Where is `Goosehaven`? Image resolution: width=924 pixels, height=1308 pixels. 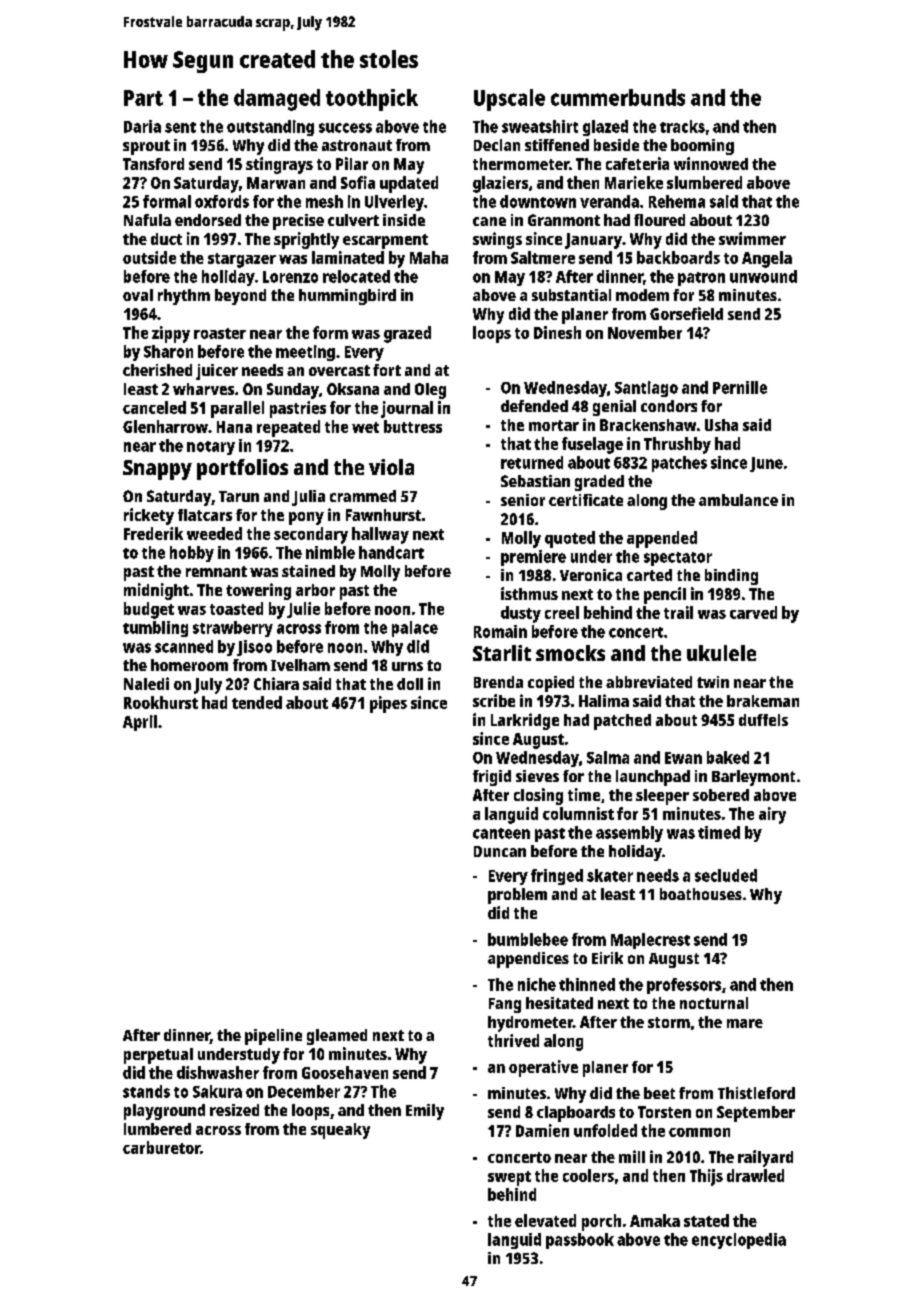
Goosehaven is located at coordinates (345, 1072).
